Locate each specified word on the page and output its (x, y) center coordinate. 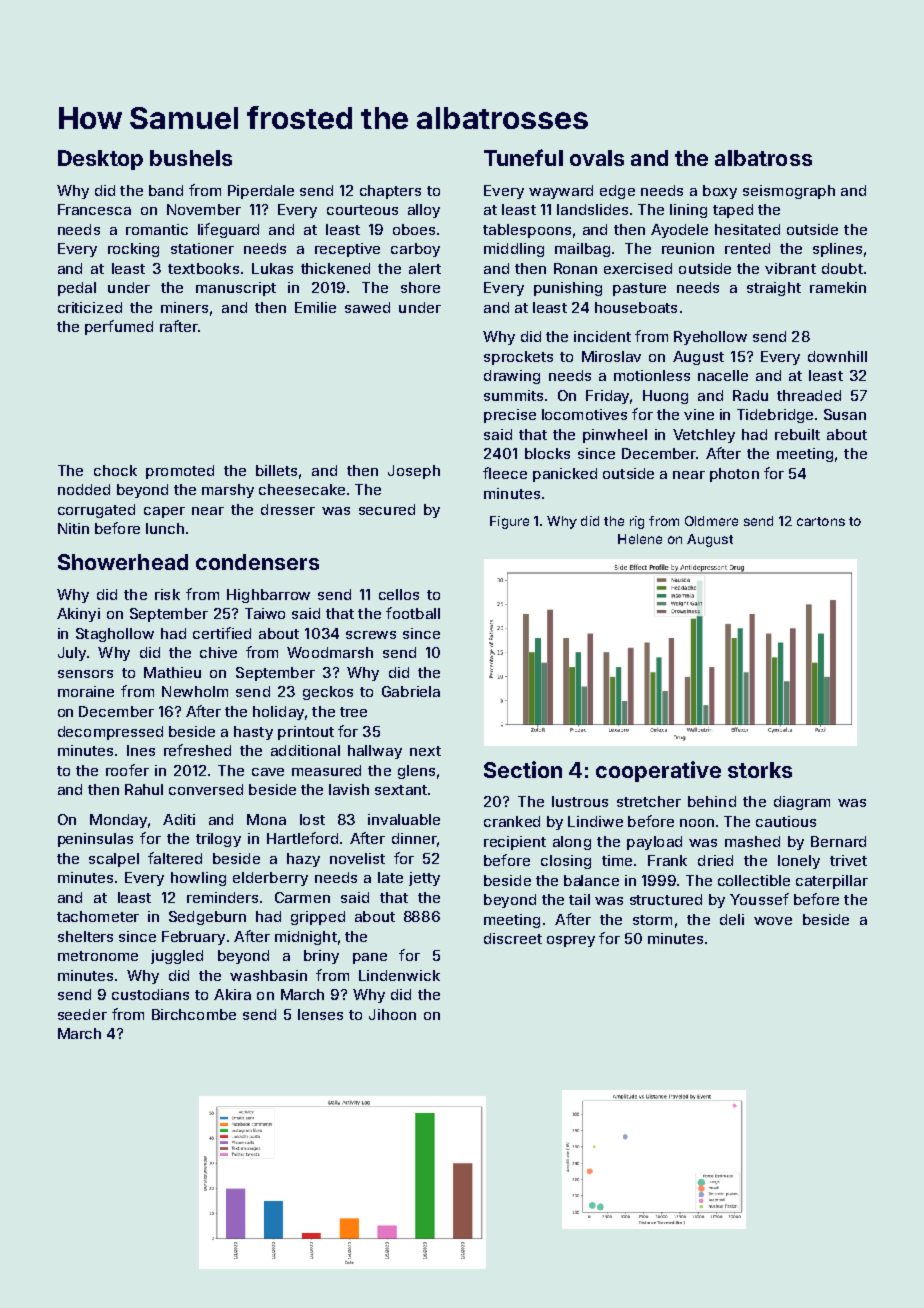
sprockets (518, 358)
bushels (191, 158)
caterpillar (832, 882)
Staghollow (115, 635)
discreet (513, 938)
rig (637, 522)
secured (387, 509)
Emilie (315, 307)
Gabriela (411, 691)
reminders (222, 897)
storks (760, 770)
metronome (98, 956)
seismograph (789, 192)
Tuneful (523, 157)
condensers (257, 562)
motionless (652, 375)
